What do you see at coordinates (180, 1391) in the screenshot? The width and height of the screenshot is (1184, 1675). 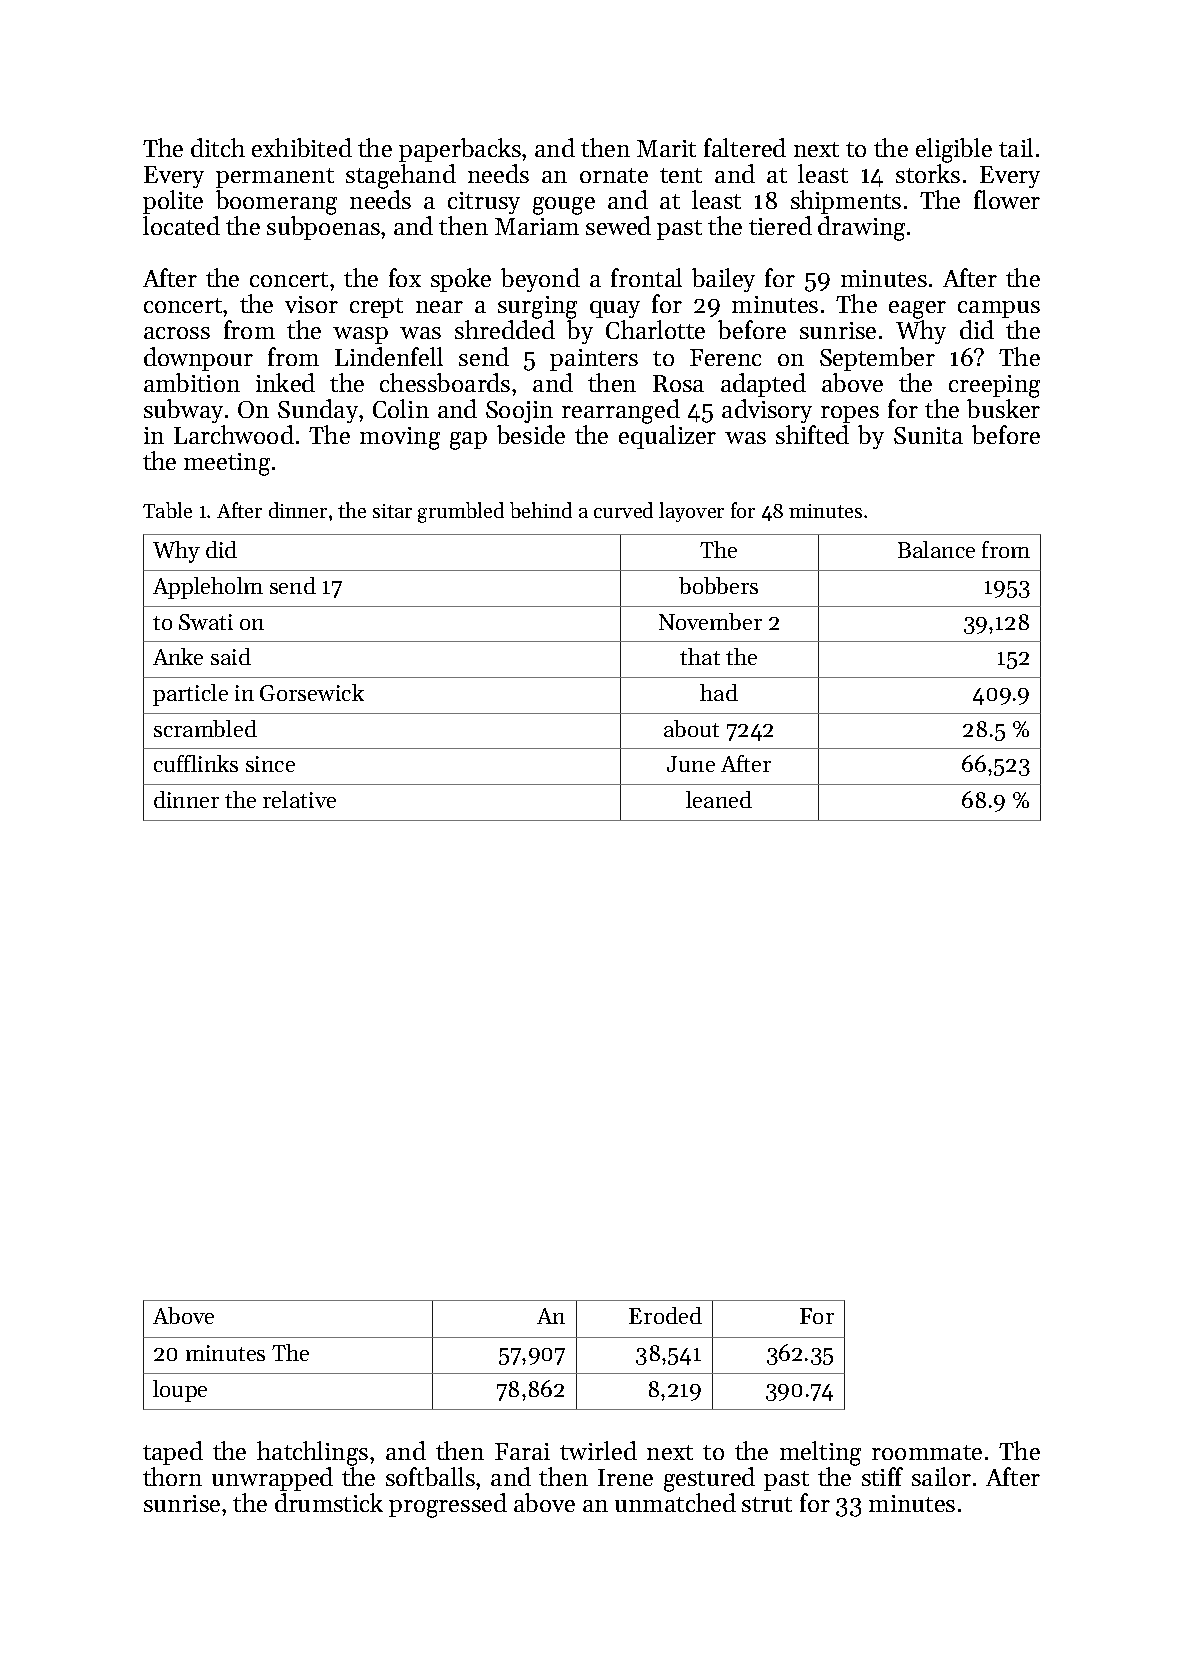 I see `loupe` at bounding box center [180, 1391].
